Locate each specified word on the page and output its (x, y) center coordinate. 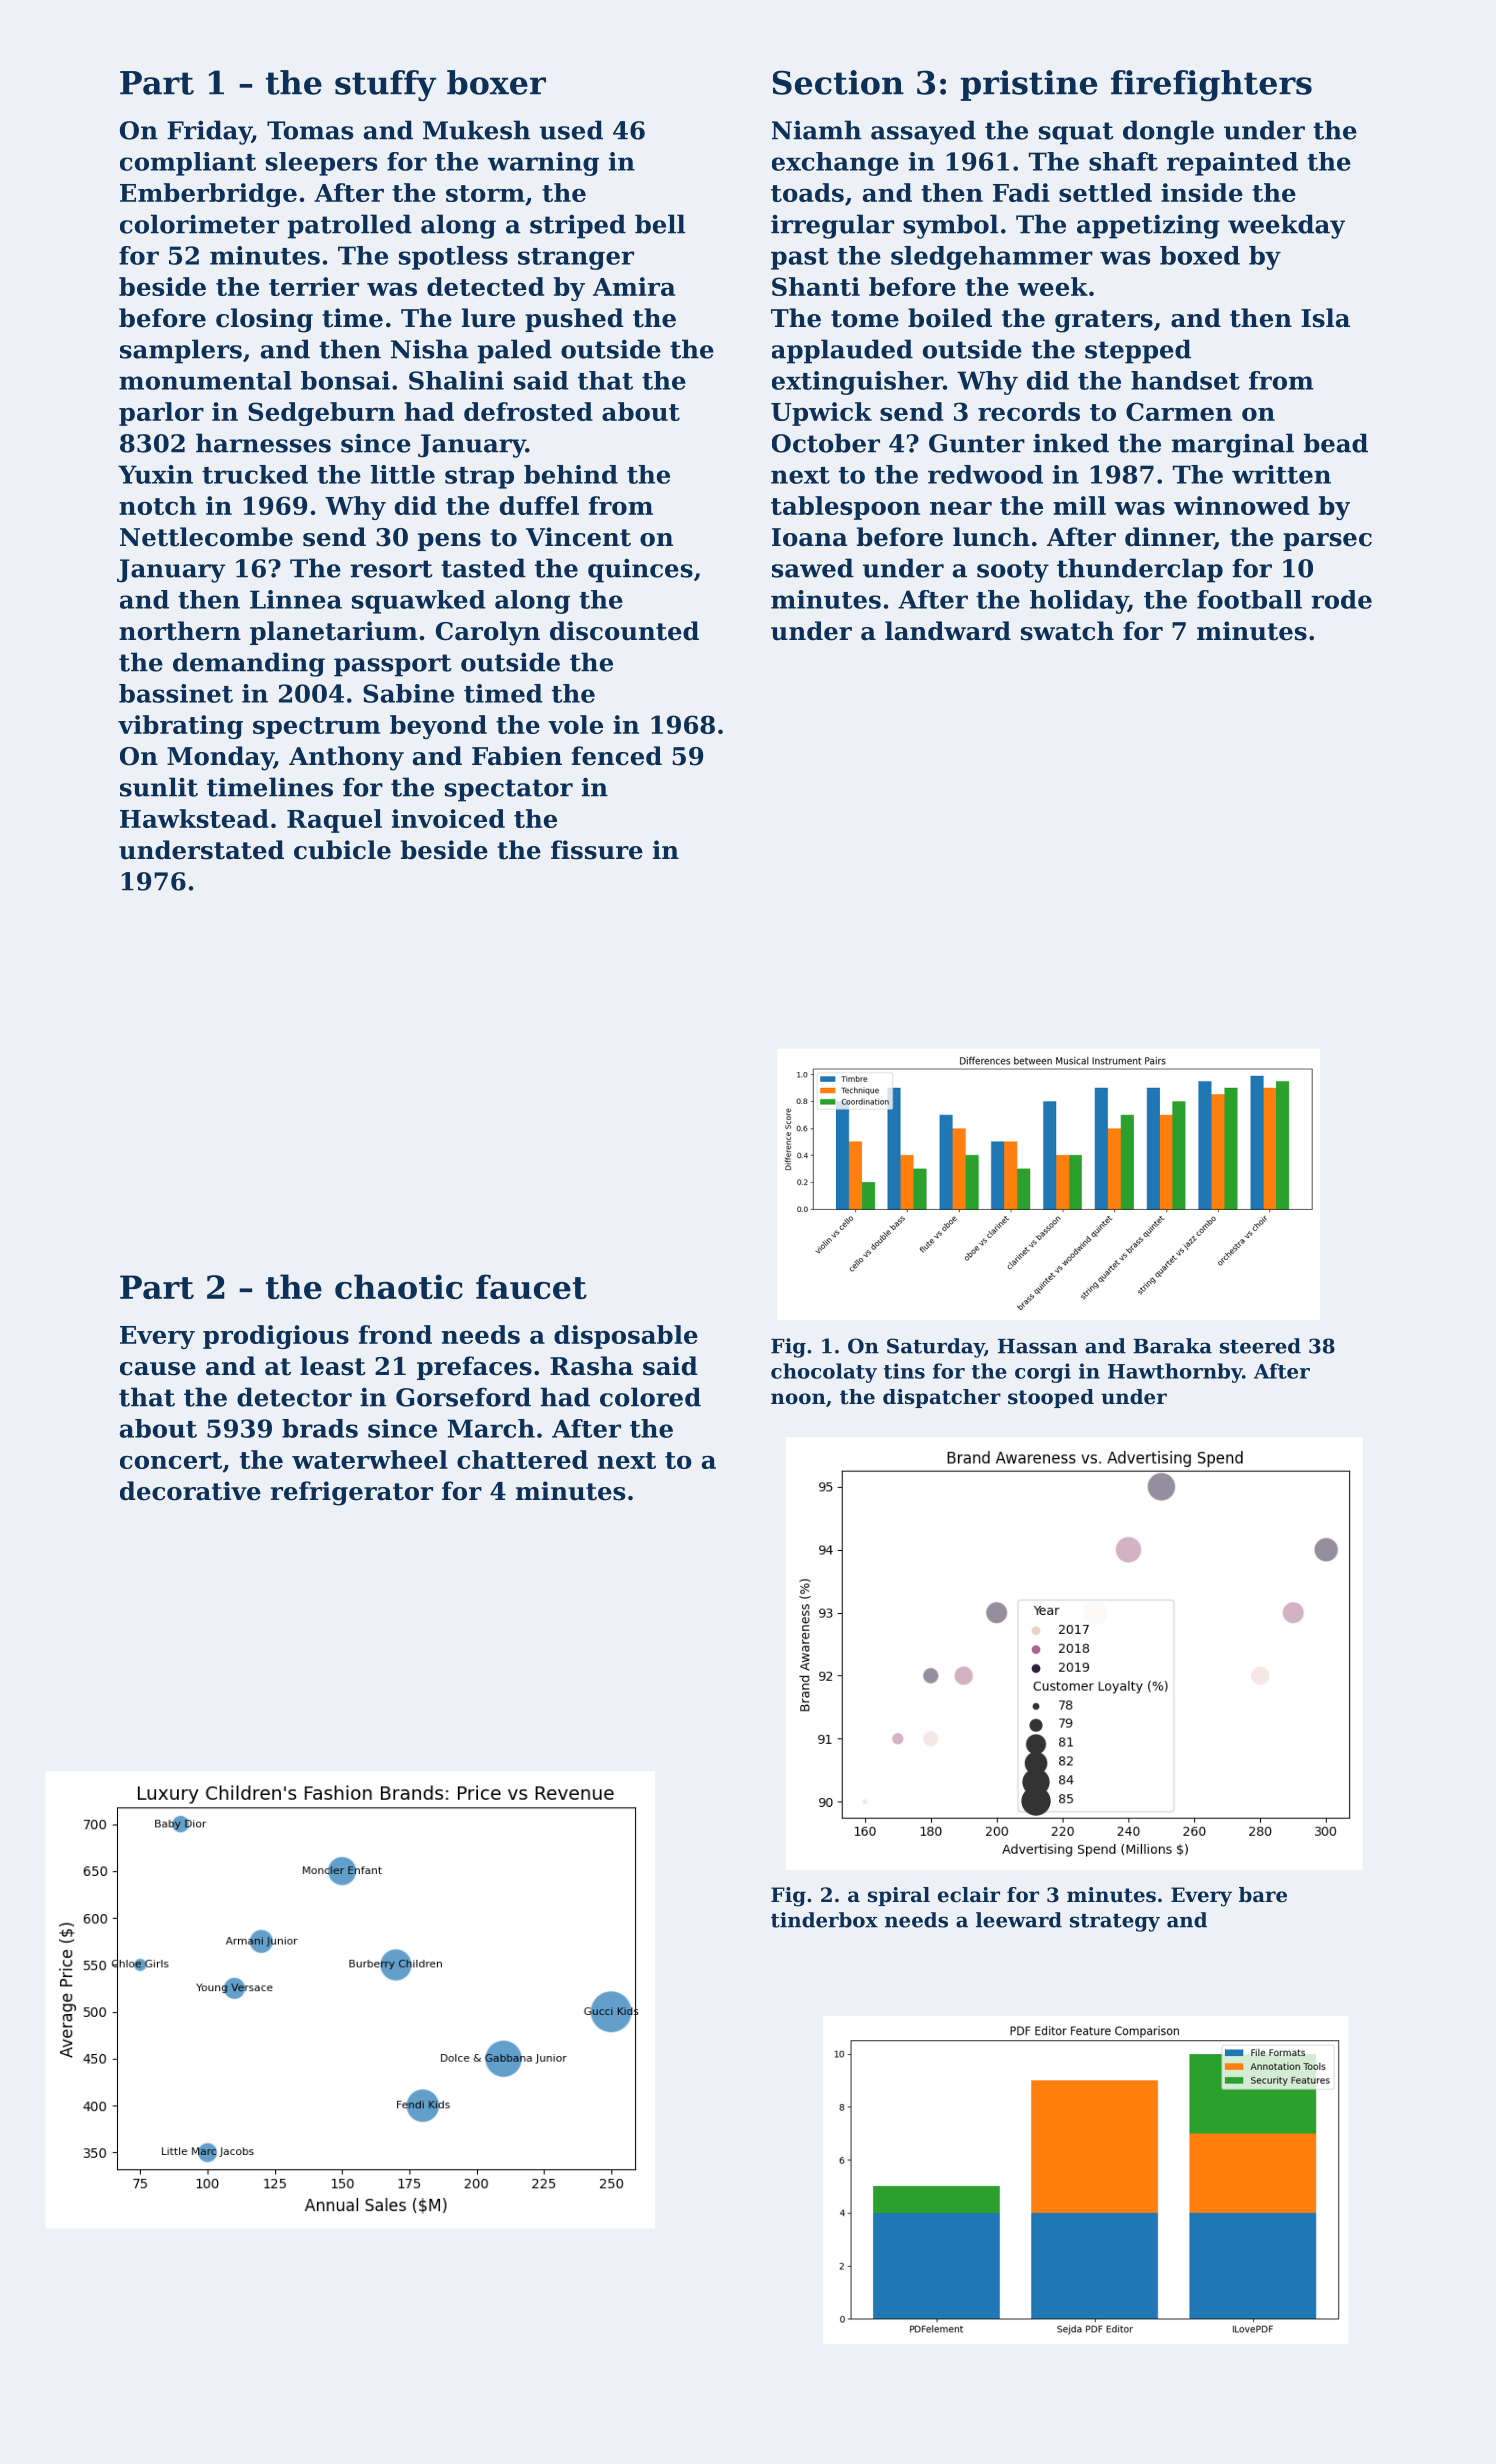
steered (1260, 1346)
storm (485, 193)
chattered (522, 1459)
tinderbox (824, 1920)
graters (1104, 321)
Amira (634, 286)
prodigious (276, 1337)
